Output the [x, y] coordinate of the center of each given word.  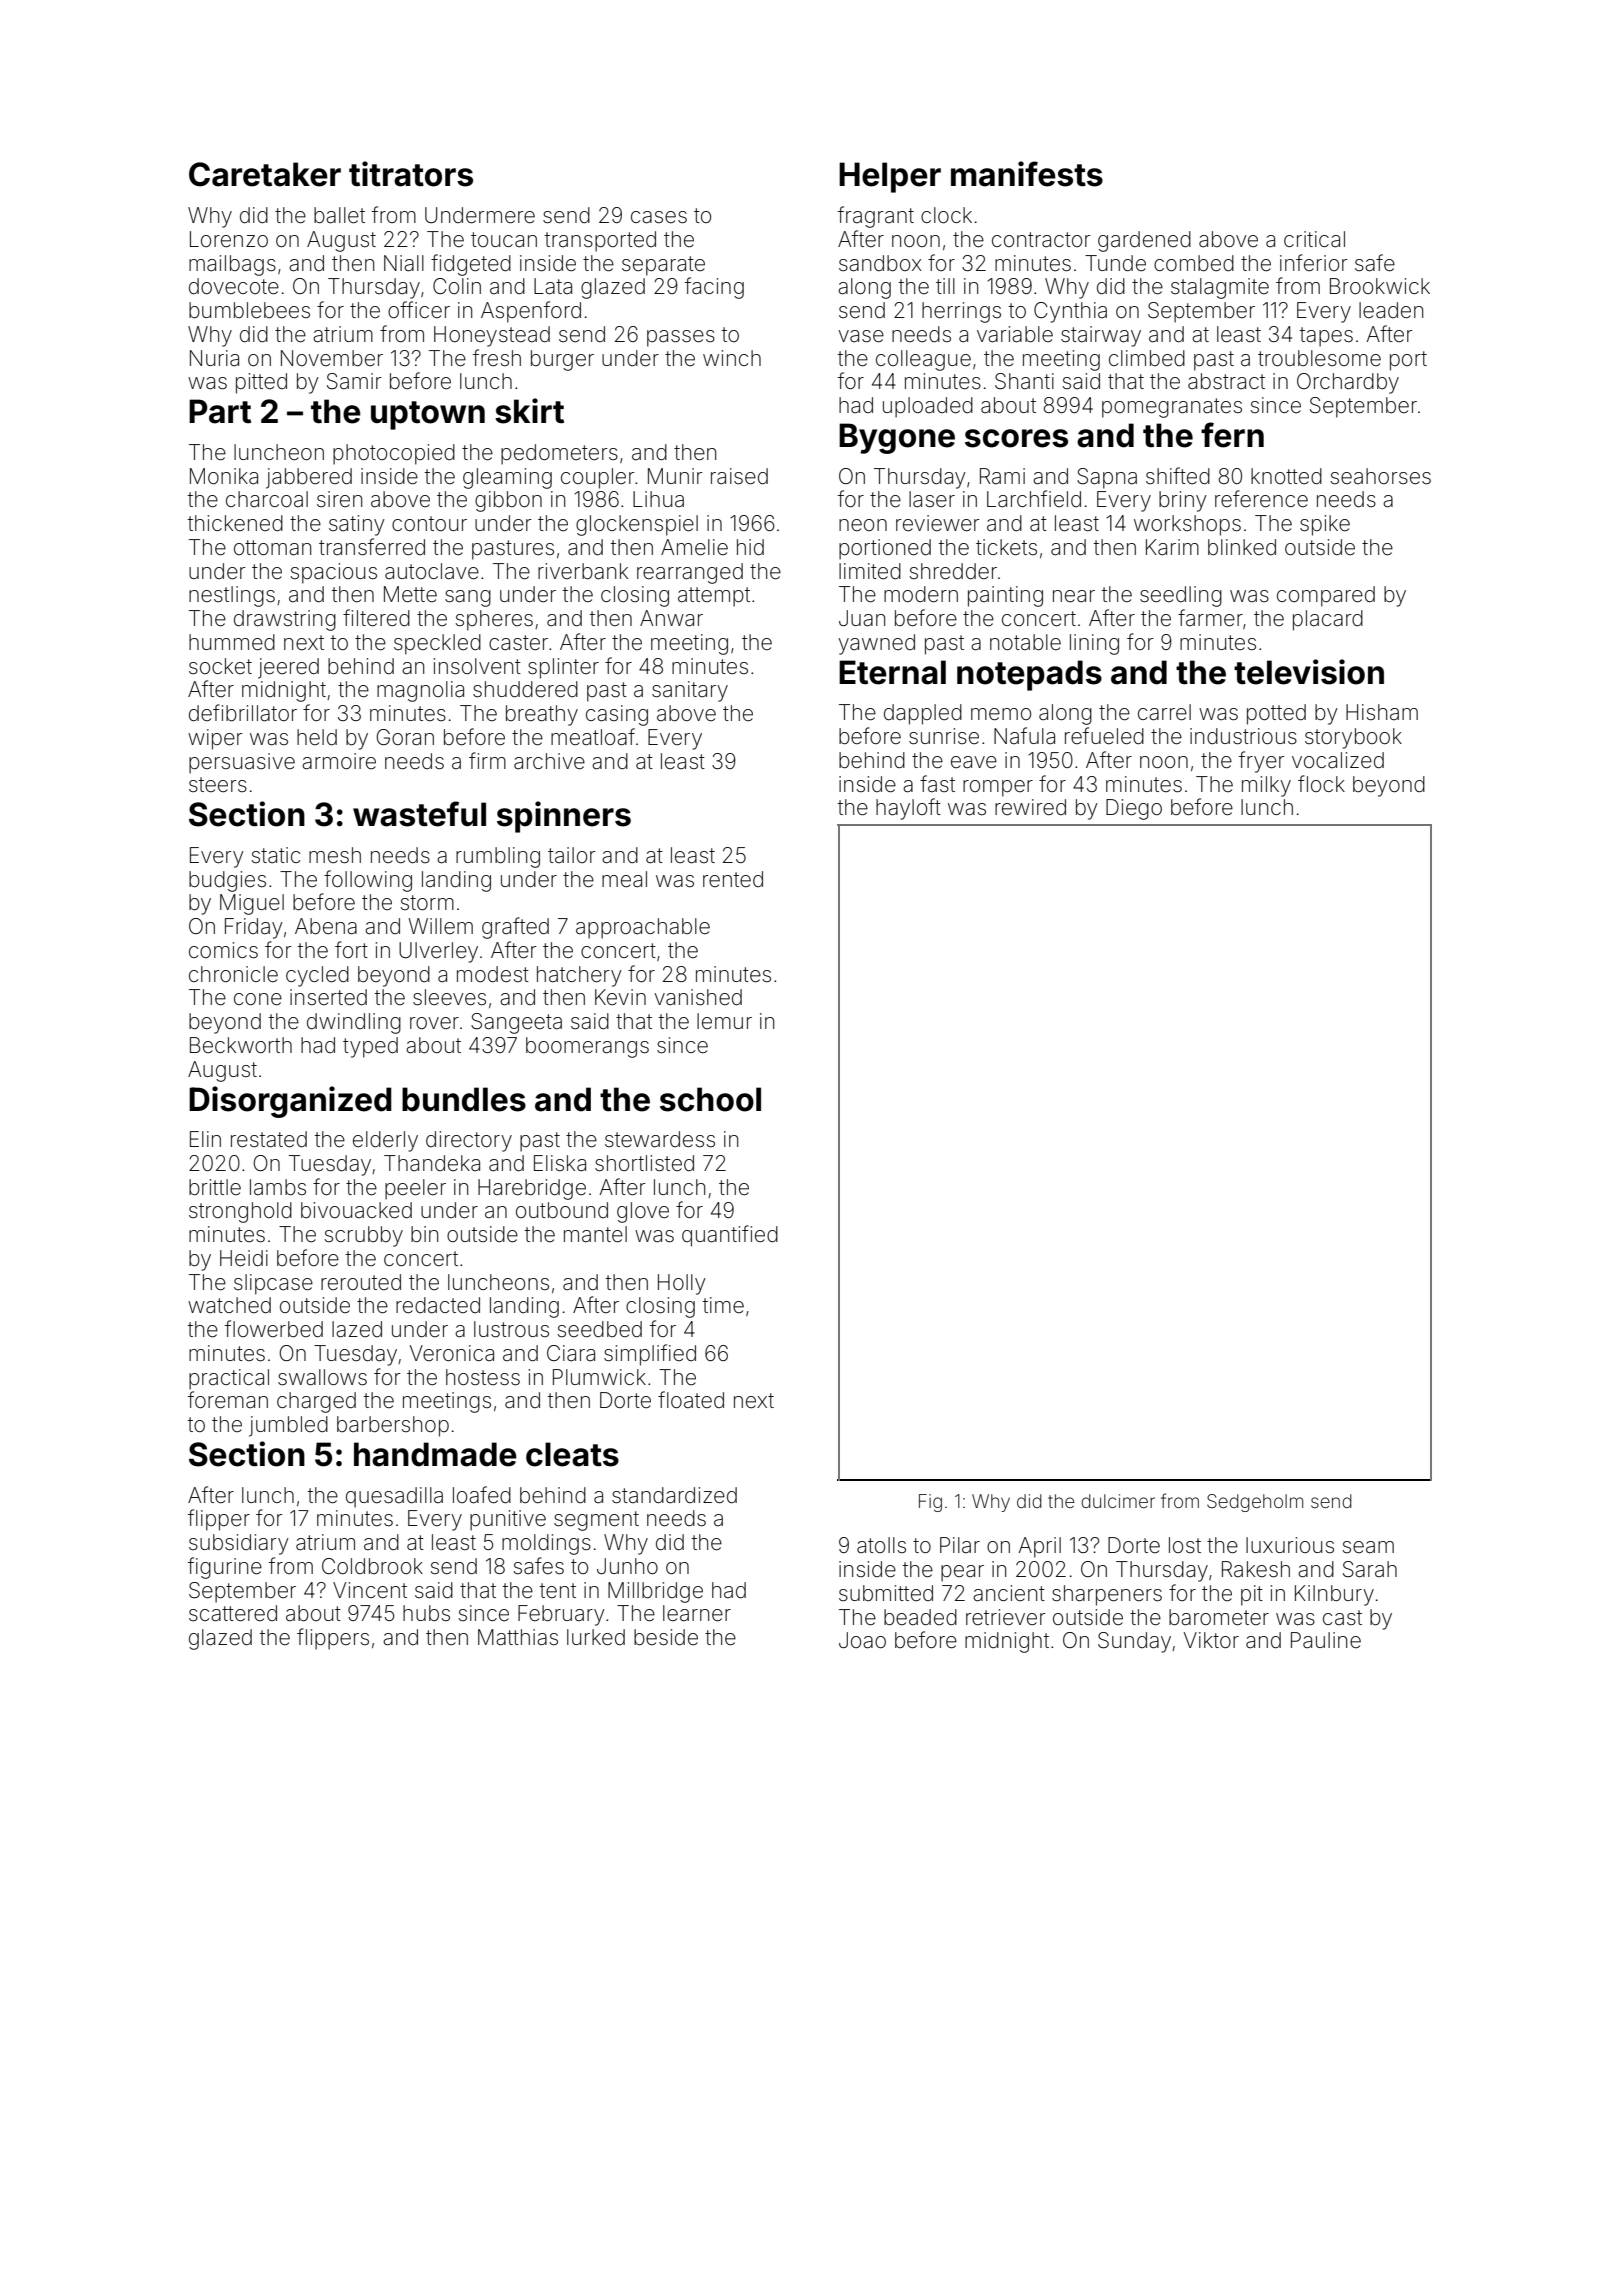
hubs [426, 1613]
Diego [1134, 809]
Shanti [1024, 381]
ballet [339, 215]
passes [681, 338]
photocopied [394, 454]
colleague [923, 360]
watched [229, 1305]
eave [974, 762]
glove [643, 1212]
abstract [1226, 381]
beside [666, 1637]
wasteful [419, 814]
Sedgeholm [1255, 1503]
